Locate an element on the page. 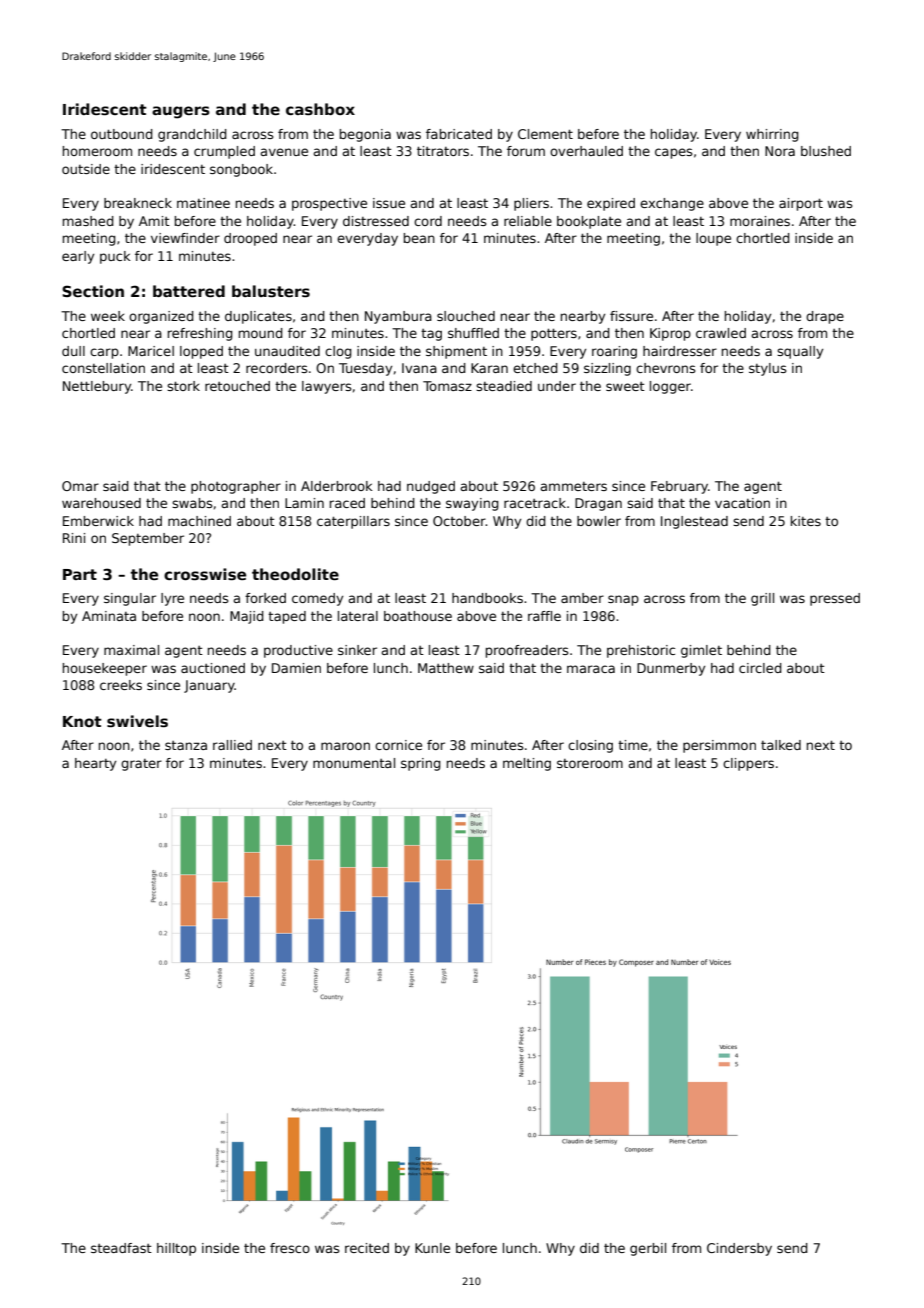 The image size is (924, 1308). clippers is located at coordinates (748, 764).
